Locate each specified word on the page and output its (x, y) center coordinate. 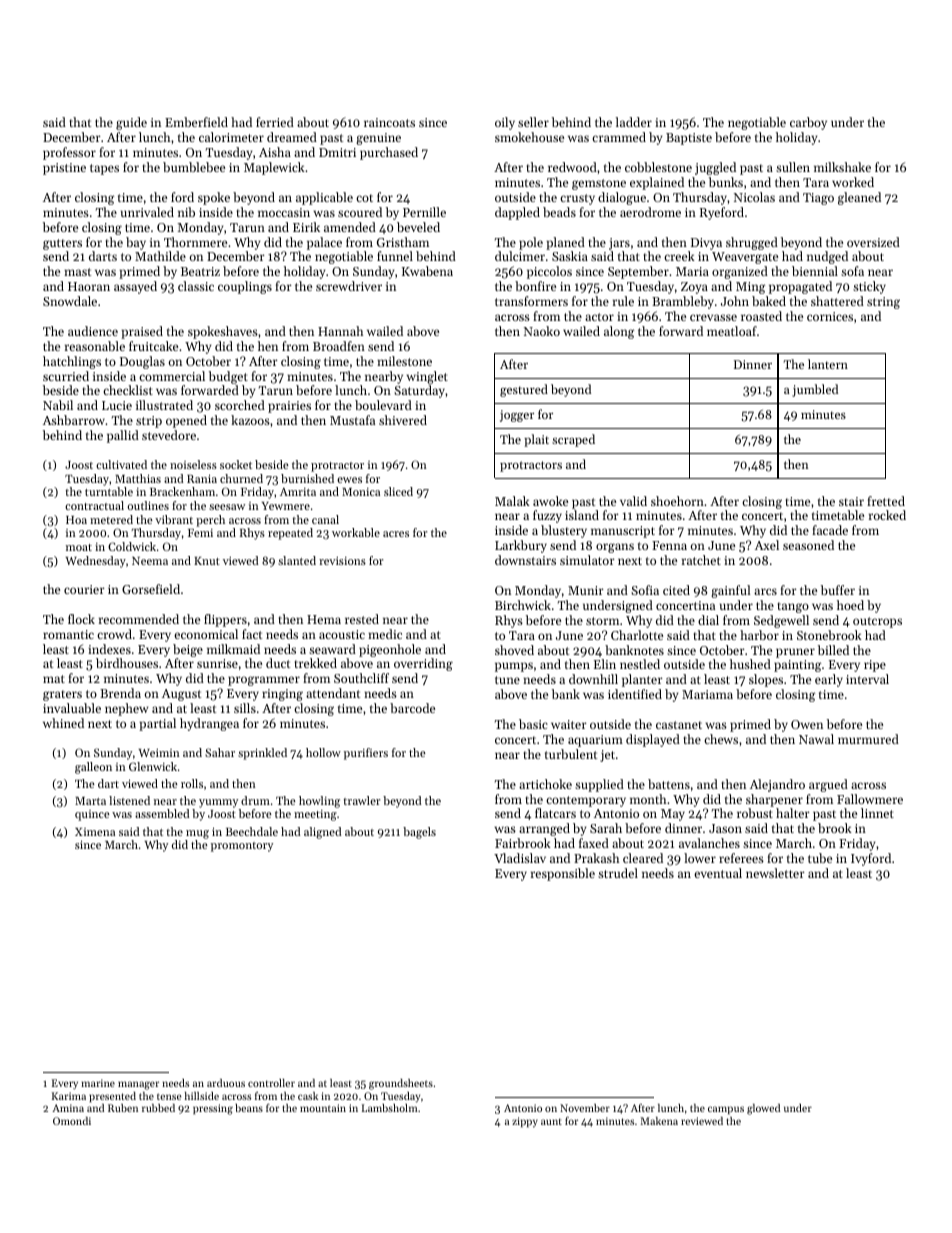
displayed (653, 740)
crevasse (713, 317)
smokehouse (529, 137)
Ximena (95, 832)
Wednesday (95, 562)
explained (657, 183)
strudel (618, 873)
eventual (718, 873)
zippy (525, 1122)
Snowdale (70, 301)
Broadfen (339, 346)
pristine (64, 169)
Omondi (72, 1121)
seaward (332, 649)
